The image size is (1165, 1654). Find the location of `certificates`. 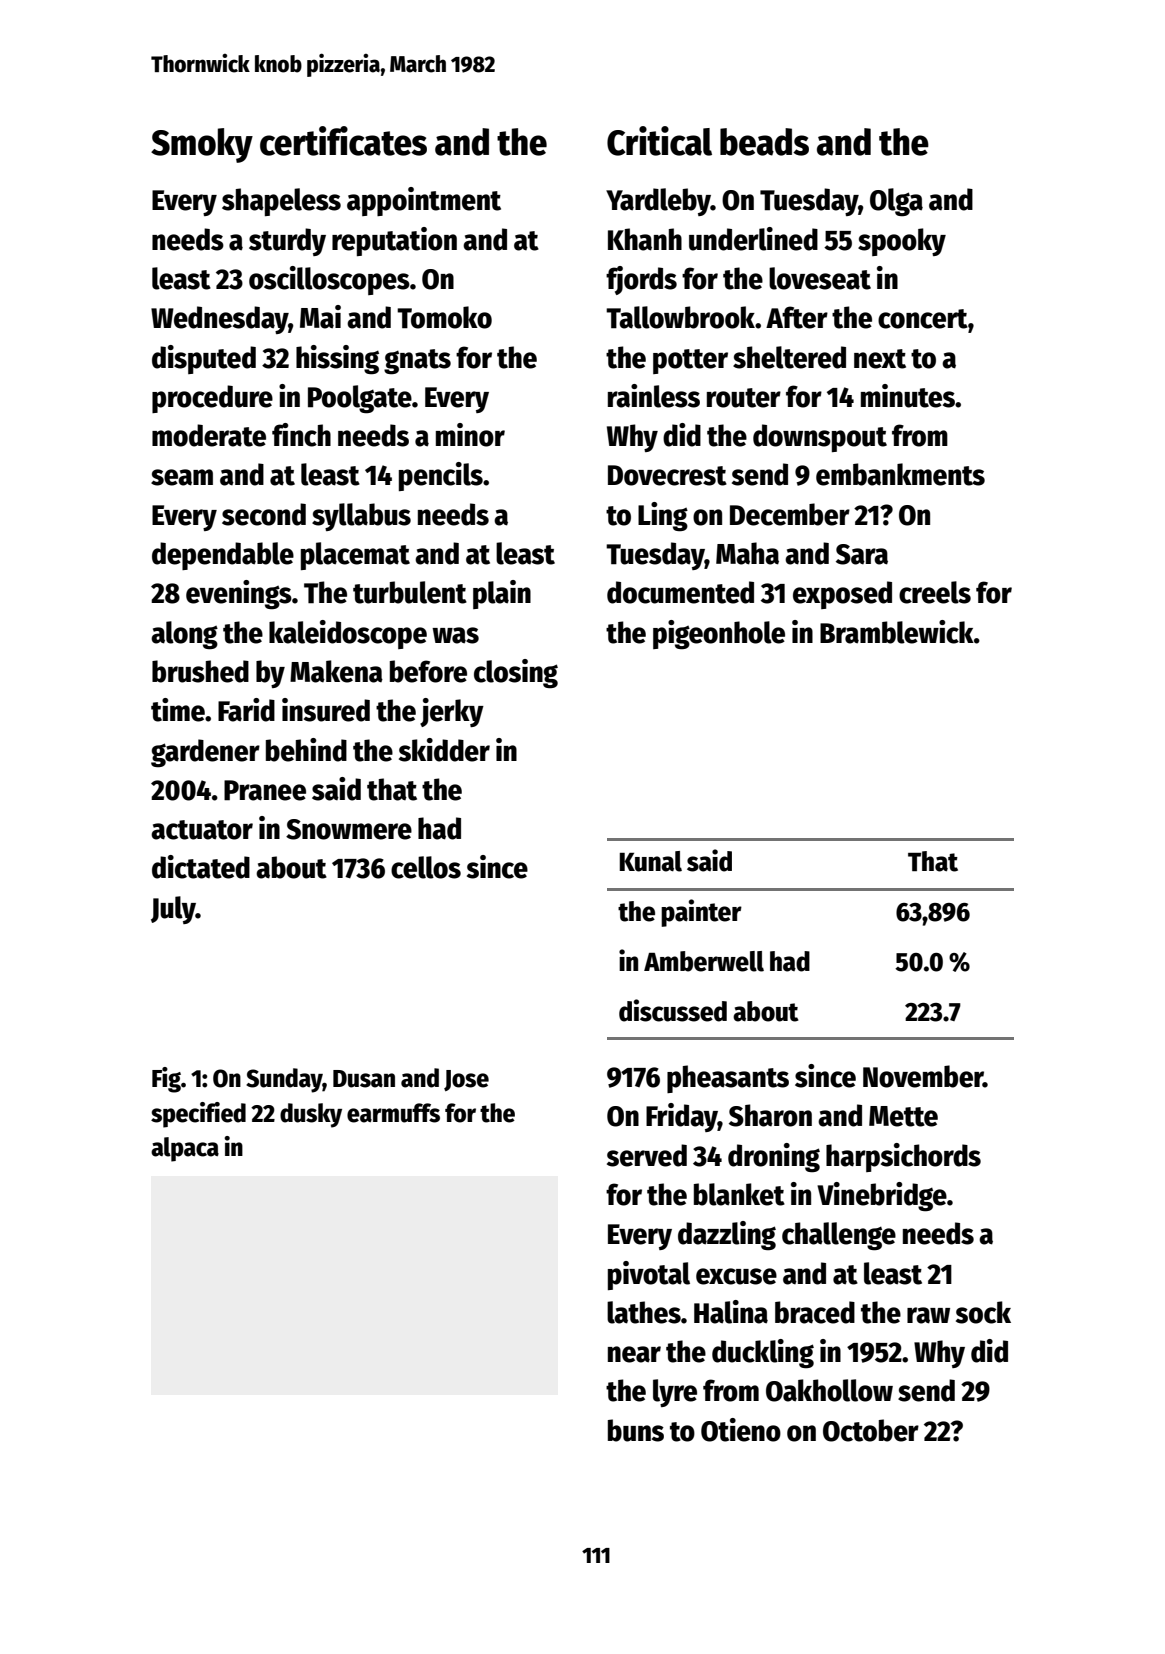

certificates is located at coordinates (343, 141).
